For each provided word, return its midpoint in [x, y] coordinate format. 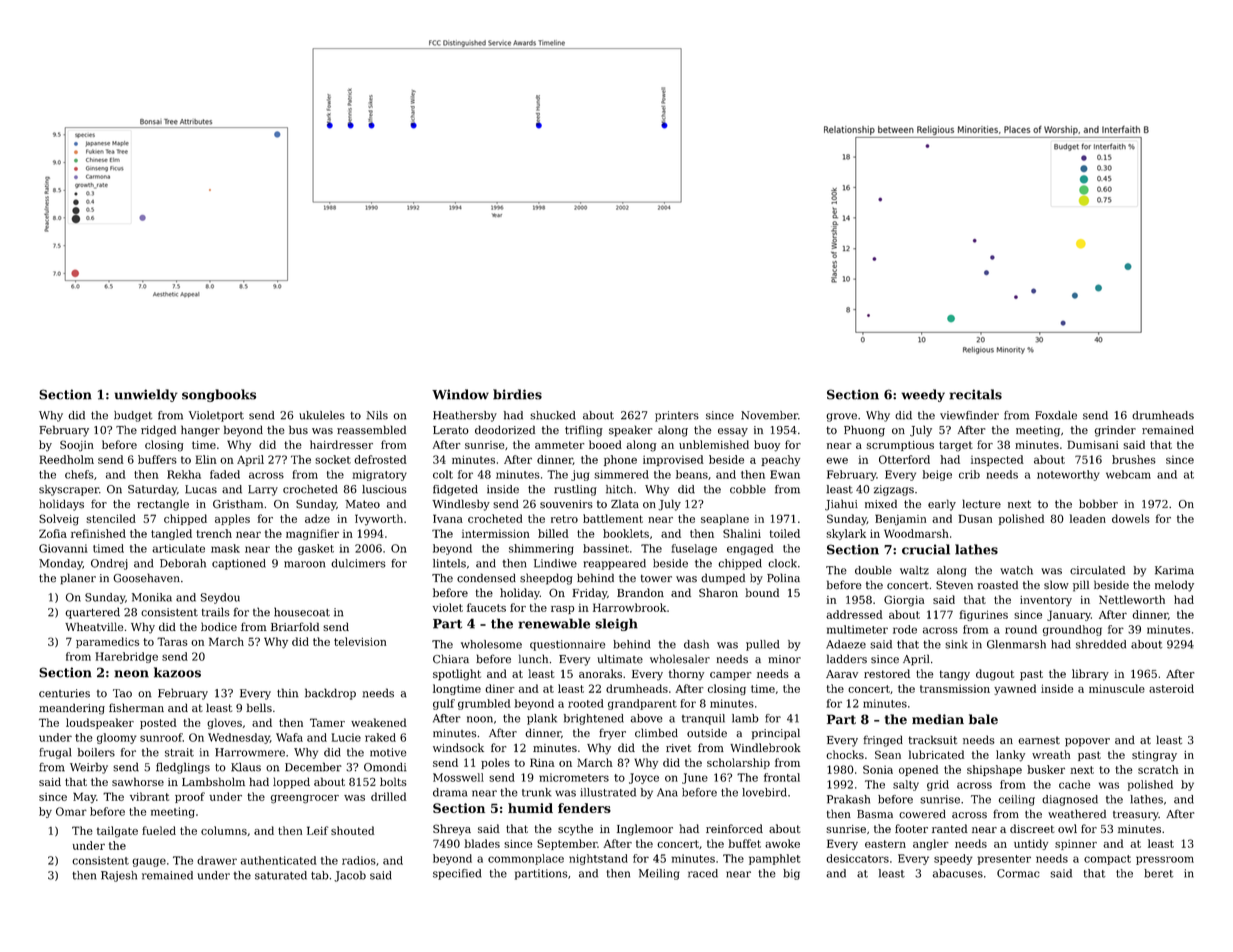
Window [460, 394]
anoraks [600, 673]
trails [216, 612]
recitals [975, 394]
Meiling [659, 874]
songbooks [219, 395]
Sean [888, 754]
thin [288, 693]
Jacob [350, 876]
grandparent [642, 704]
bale [983, 719]
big [791, 874]
